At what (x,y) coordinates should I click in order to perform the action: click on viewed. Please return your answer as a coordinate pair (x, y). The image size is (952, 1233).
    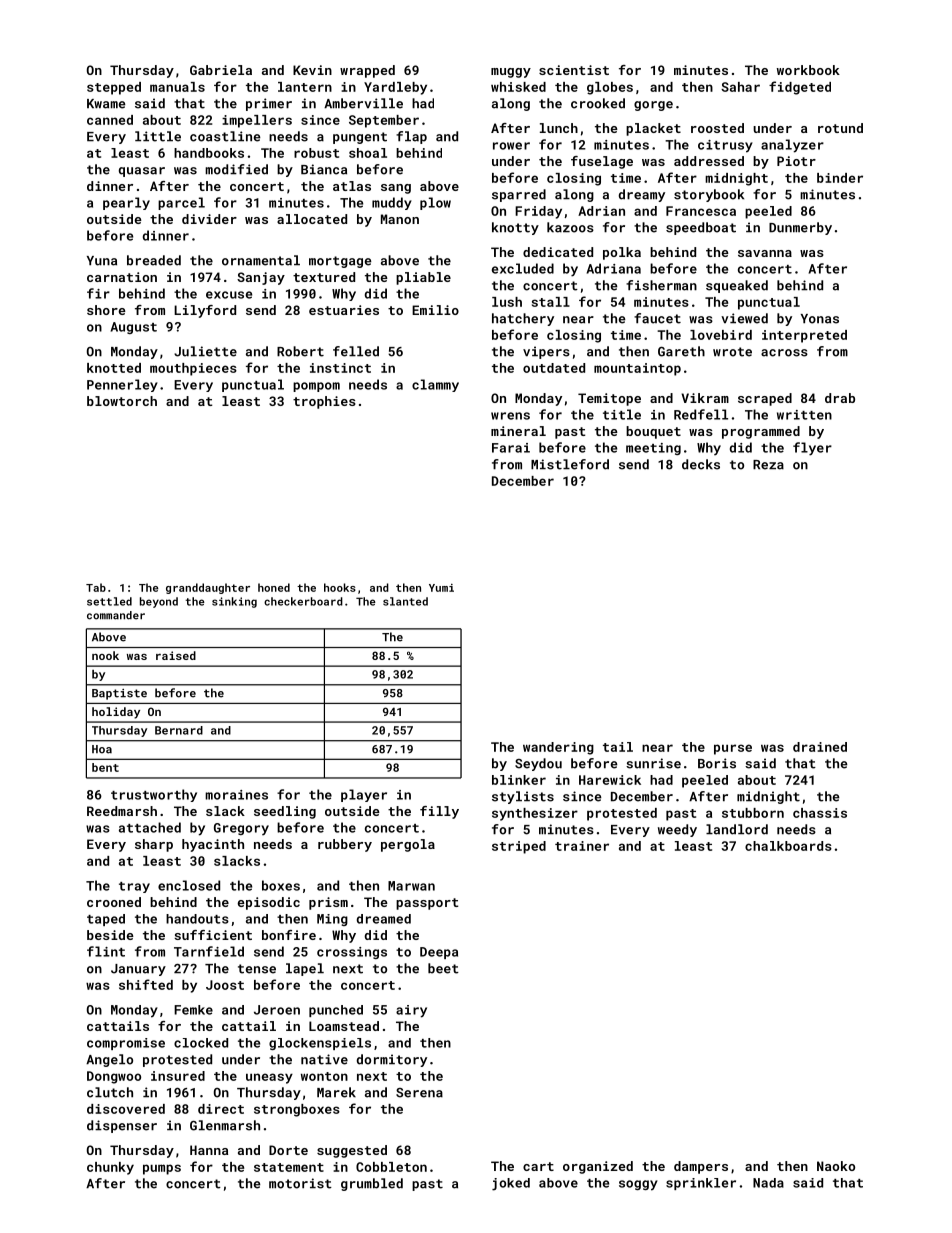
    Looking at the image, I should click on (744, 318).
